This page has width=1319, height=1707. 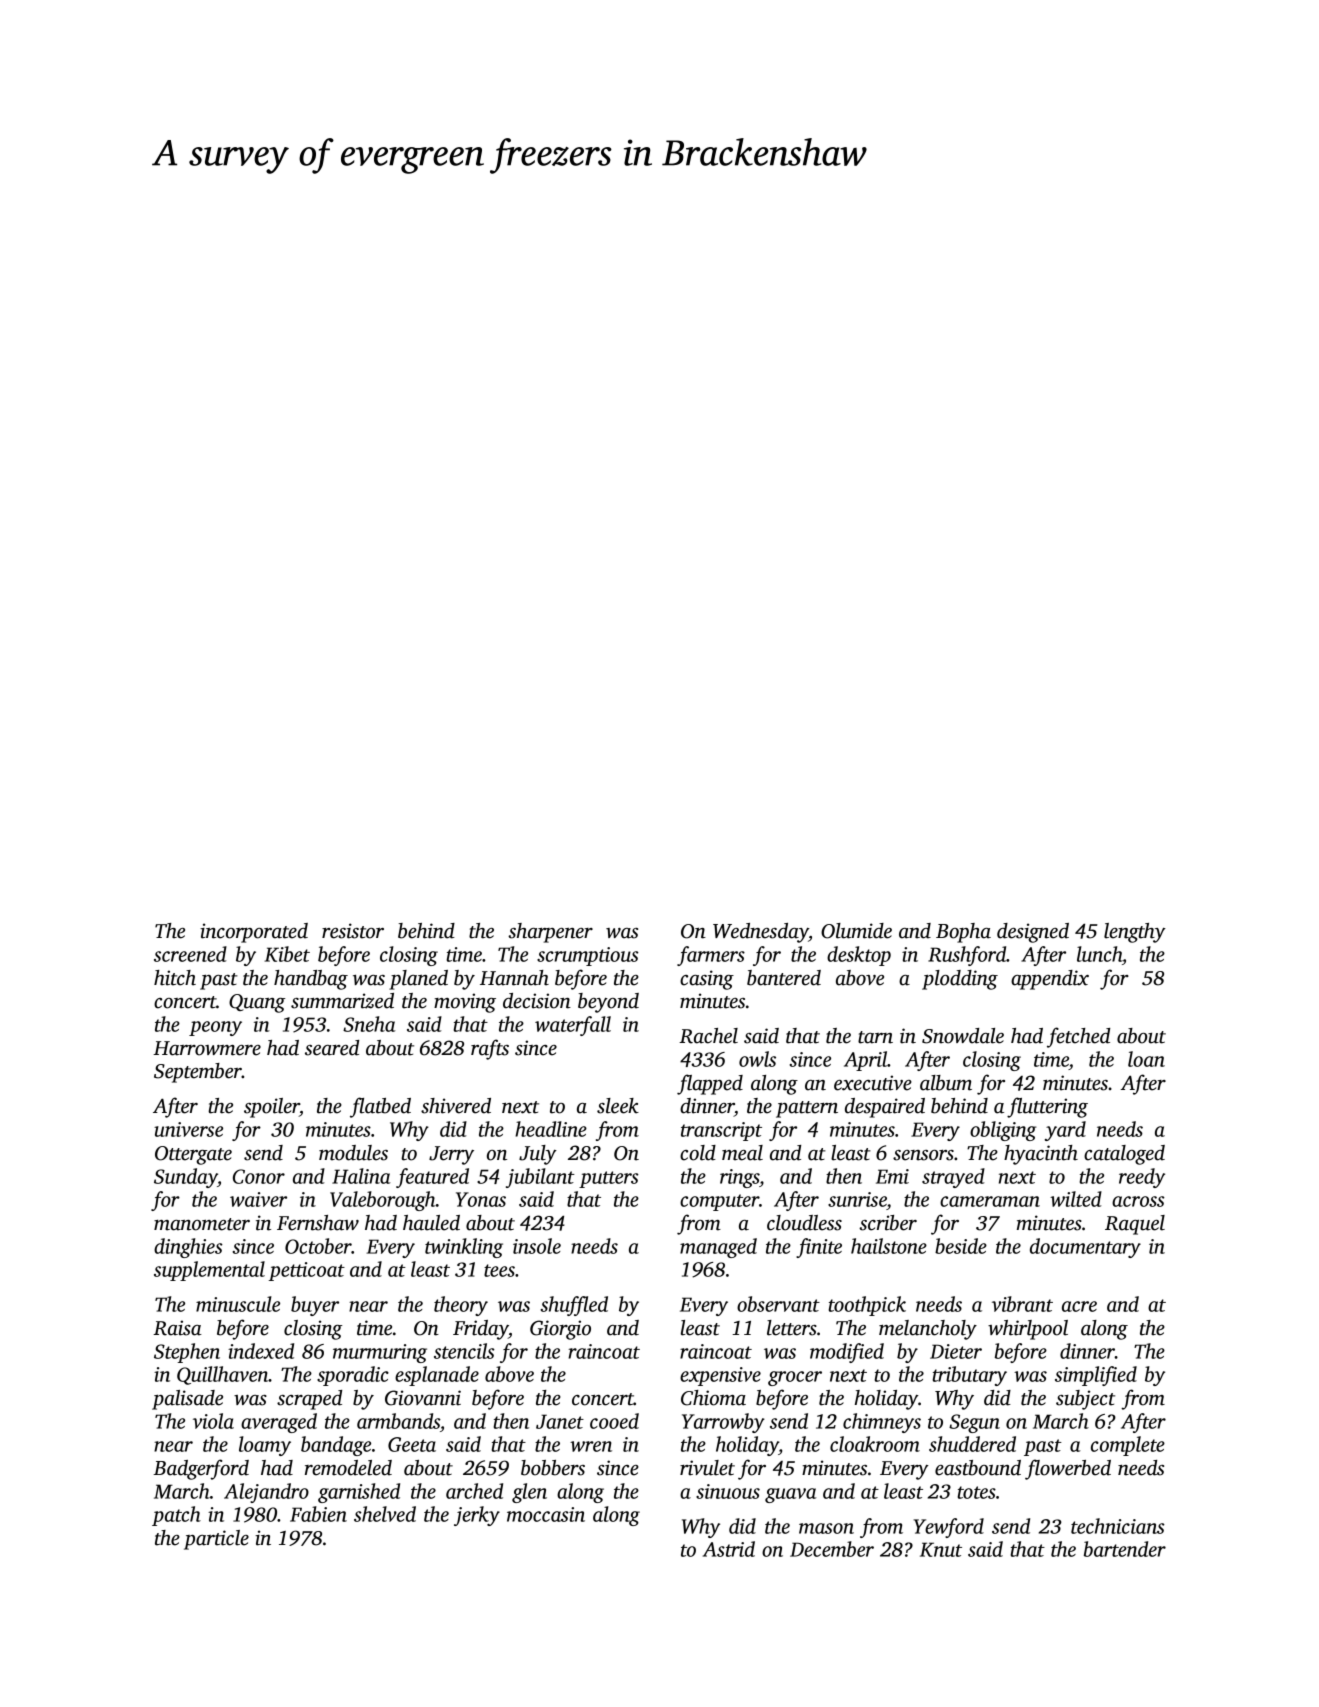 What do you see at coordinates (761, 933) in the page?
I see `Wednesday` at bounding box center [761, 933].
